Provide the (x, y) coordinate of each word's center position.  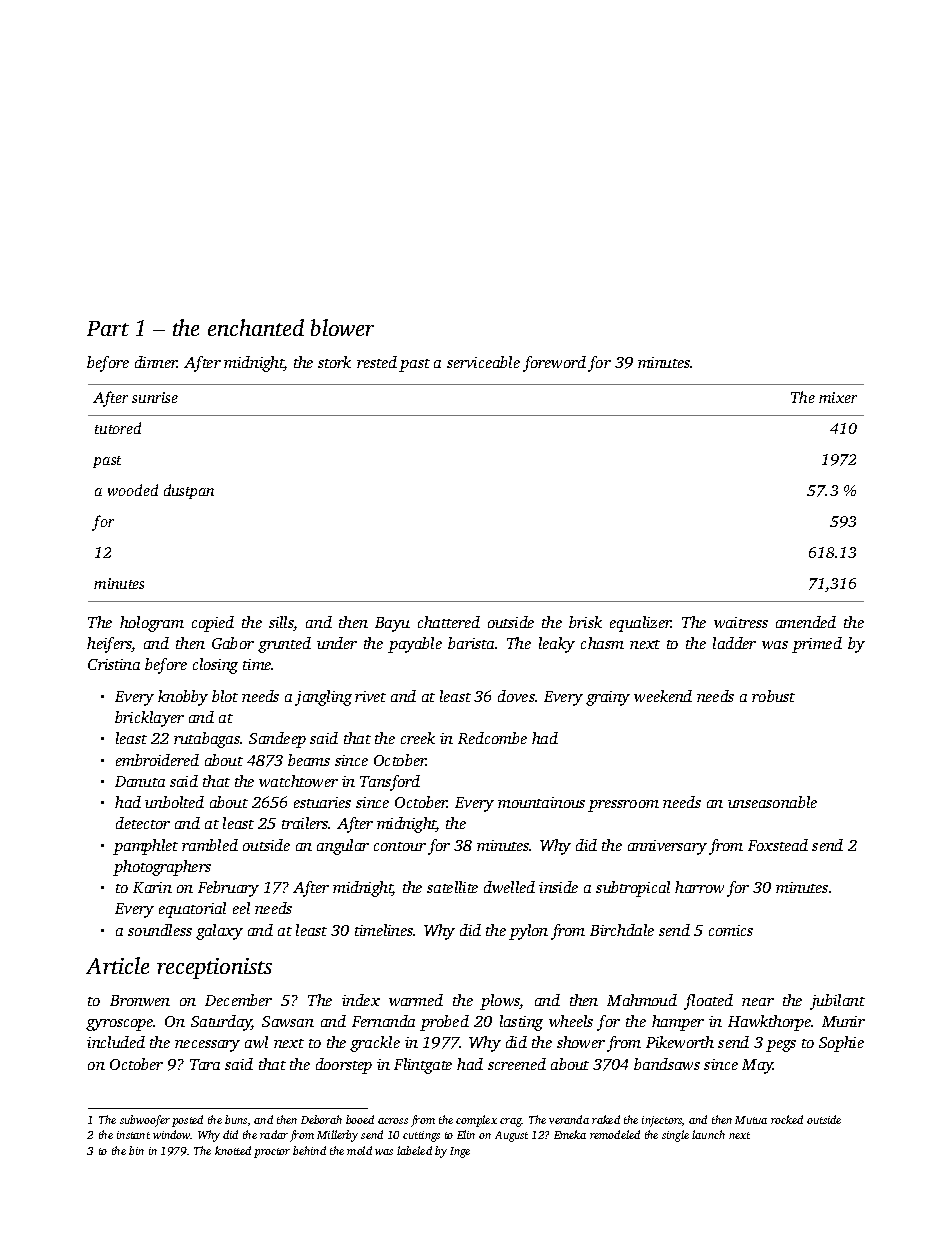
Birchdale (622, 930)
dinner (156, 362)
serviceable (483, 362)
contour (400, 846)
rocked (787, 1119)
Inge (460, 1152)
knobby (183, 698)
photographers (162, 868)
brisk (585, 622)
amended (806, 622)
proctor (272, 1153)
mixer (838, 397)
